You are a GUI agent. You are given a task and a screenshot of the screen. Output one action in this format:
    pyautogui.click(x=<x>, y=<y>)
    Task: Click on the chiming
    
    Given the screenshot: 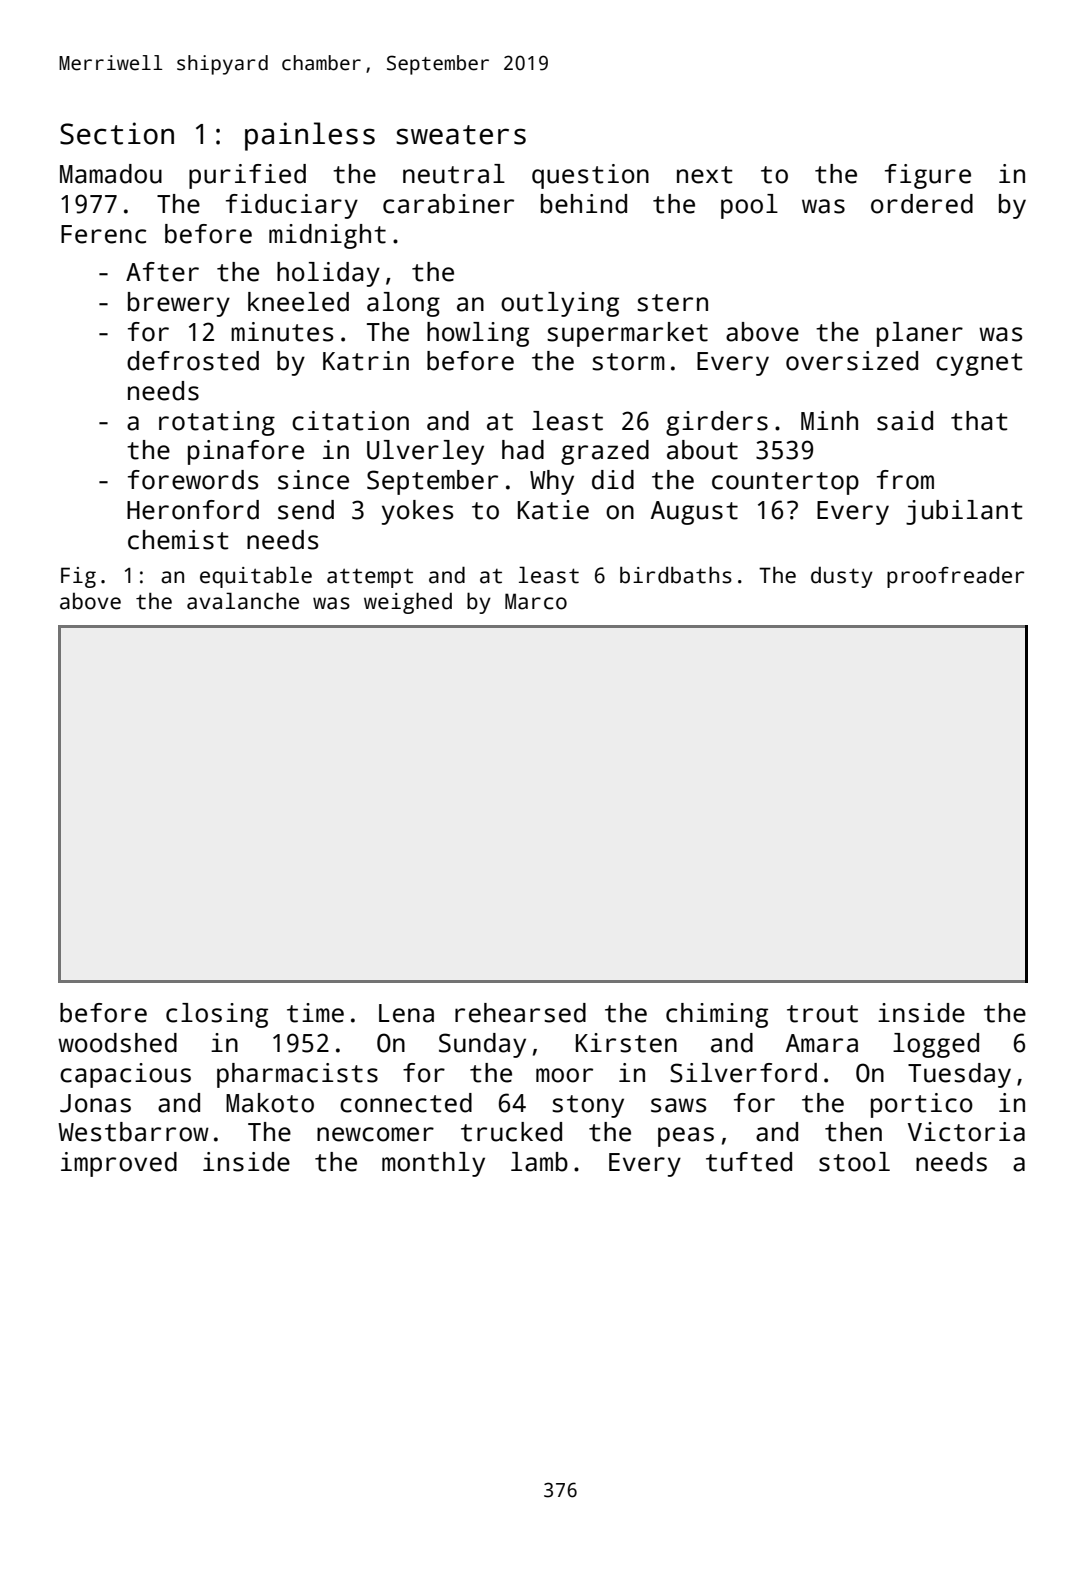 What is the action you would take?
    pyautogui.click(x=717, y=1015)
